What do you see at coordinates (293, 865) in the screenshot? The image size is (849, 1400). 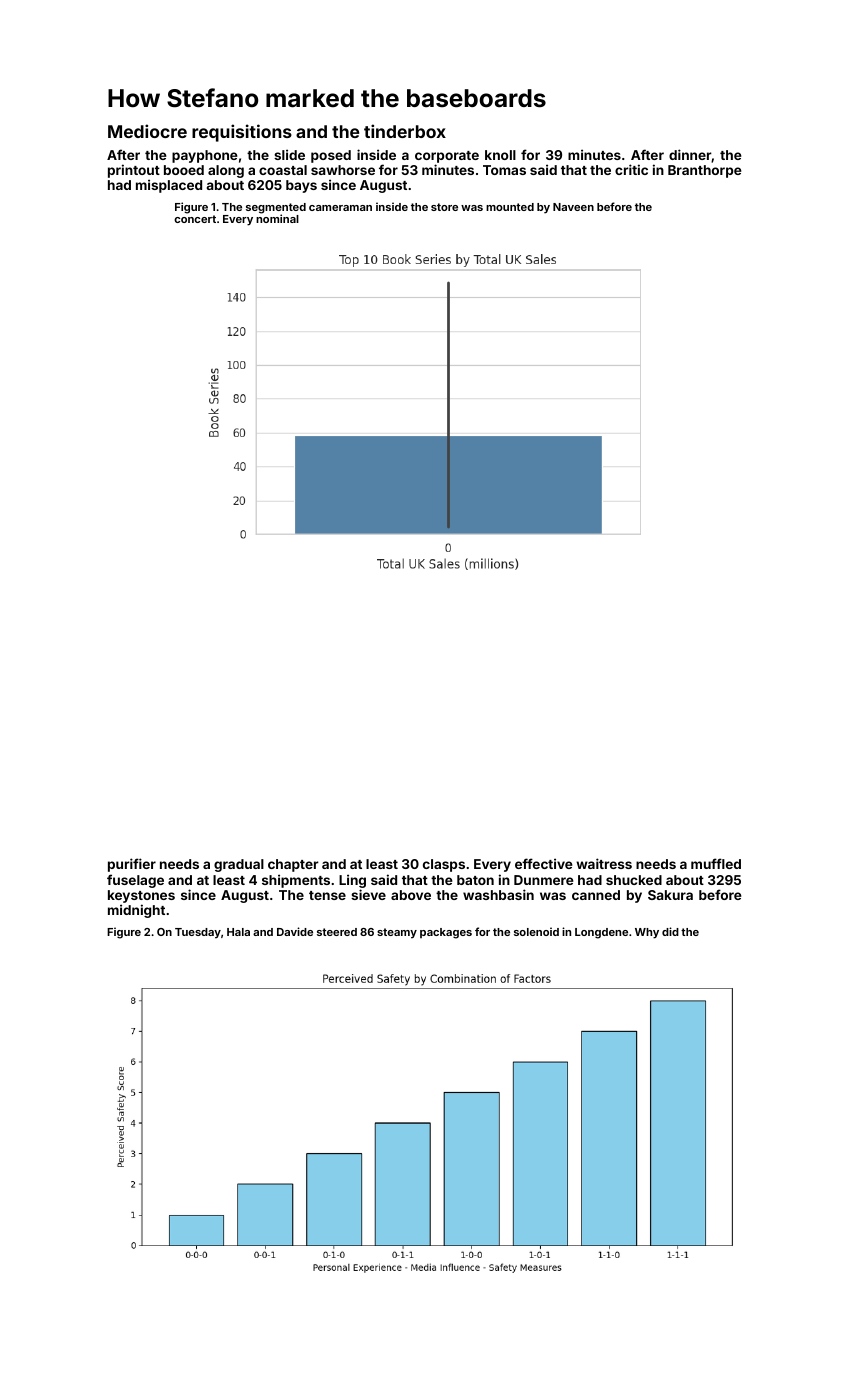 I see `chapter` at bounding box center [293, 865].
